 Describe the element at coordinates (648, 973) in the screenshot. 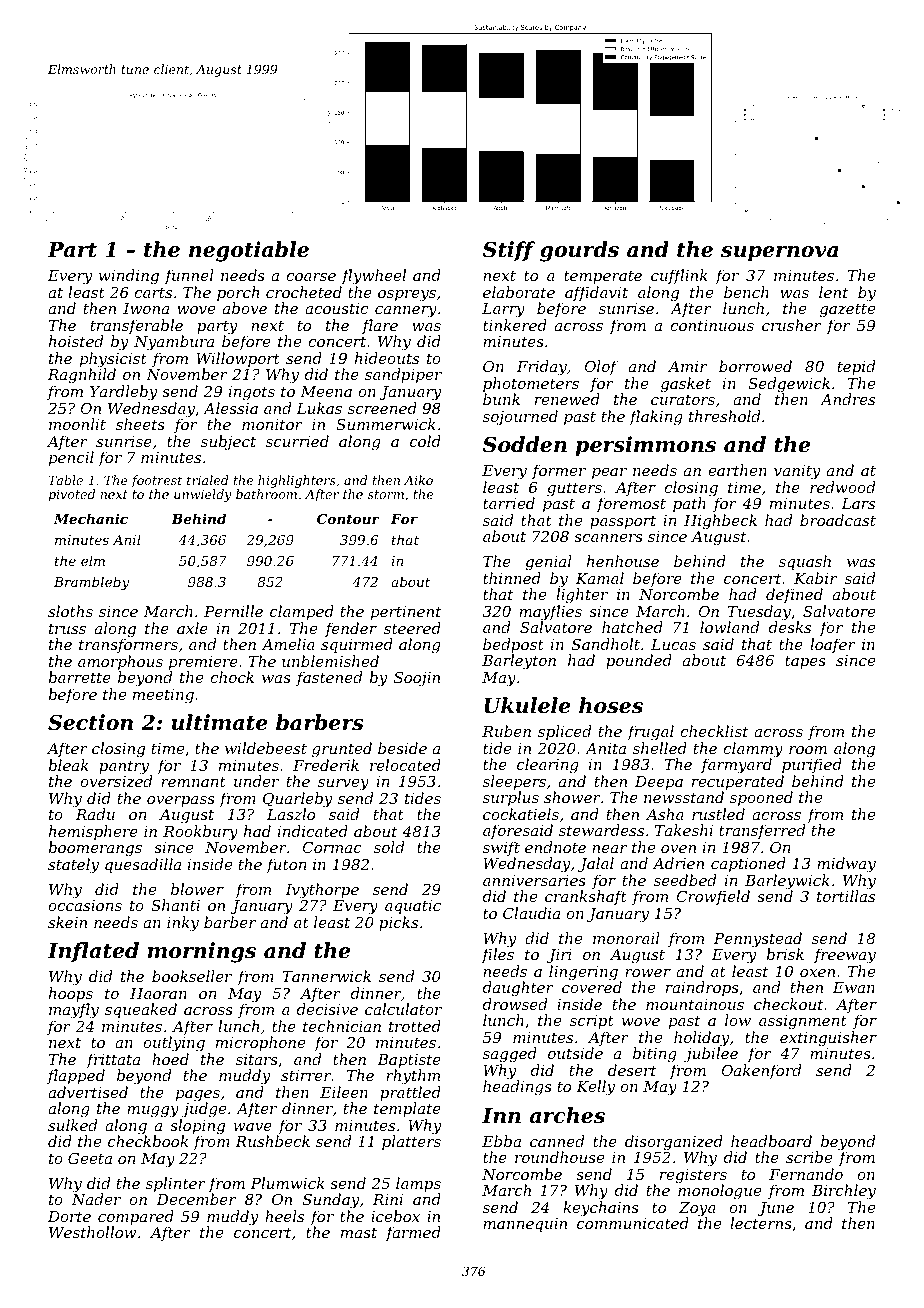

I see `rower` at that location.
